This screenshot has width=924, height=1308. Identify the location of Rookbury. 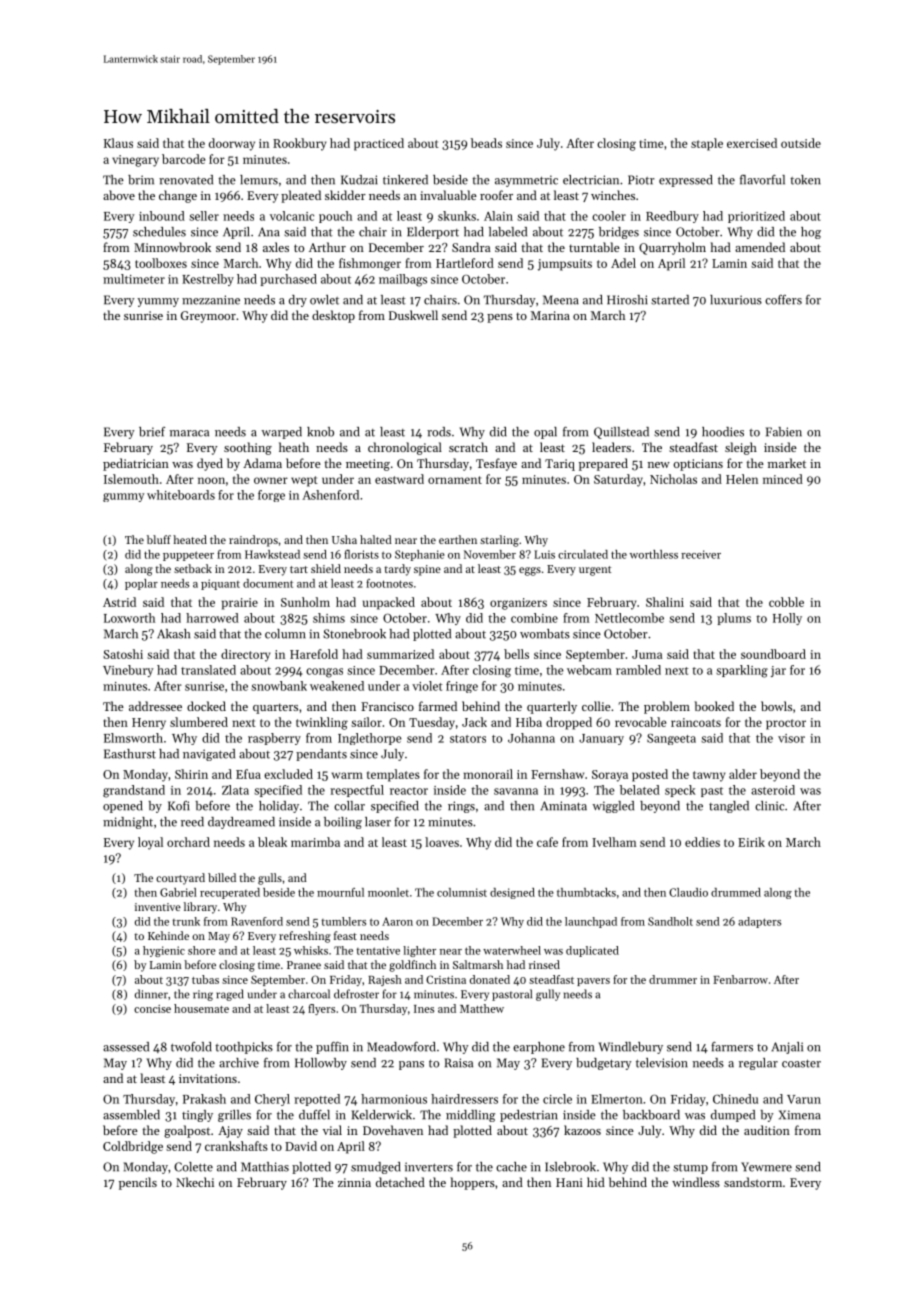
(299, 144).
